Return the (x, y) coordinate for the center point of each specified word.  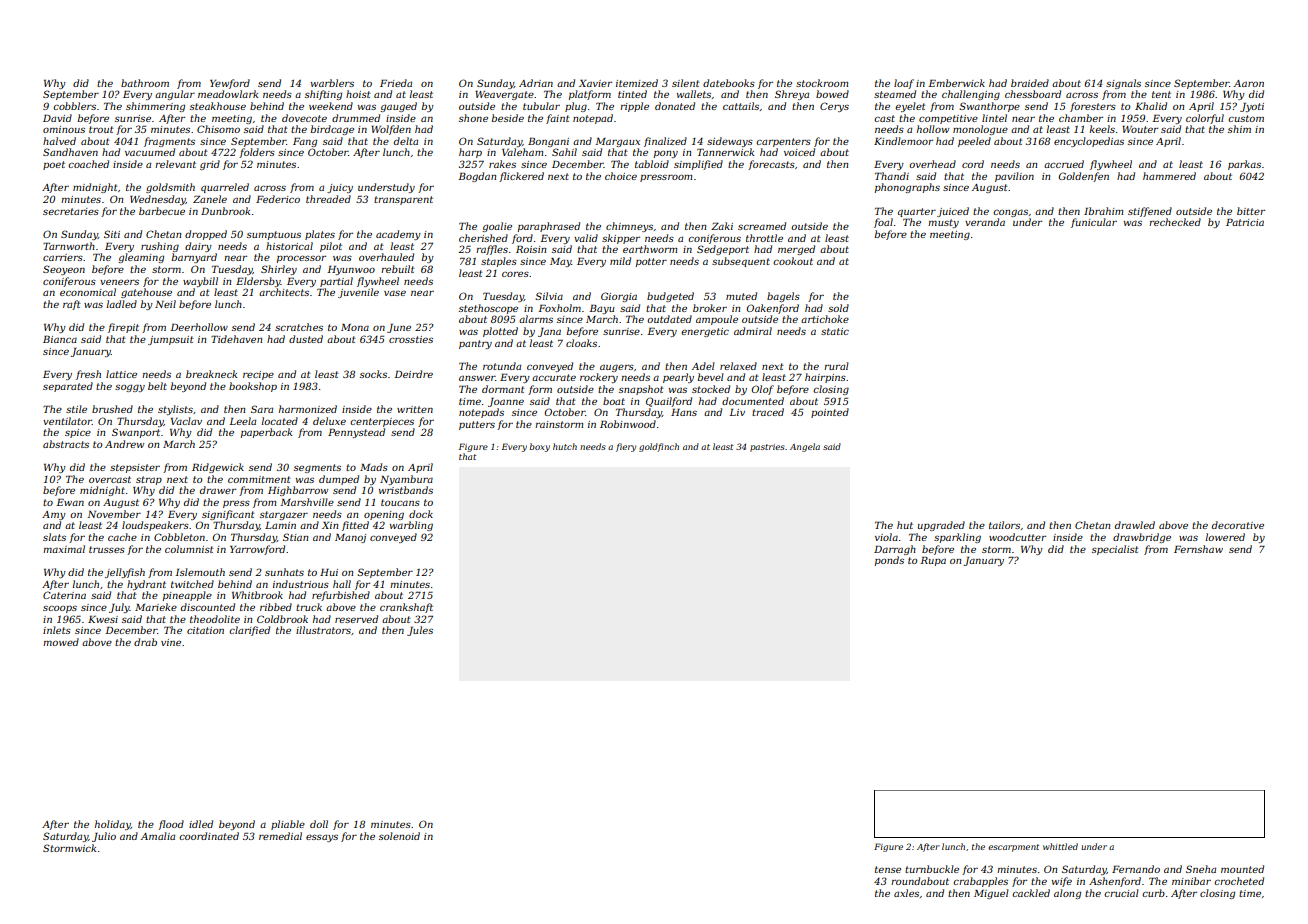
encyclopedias (1089, 142)
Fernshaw (1198, 549)
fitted (355, 526)
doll (319, 824)
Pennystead (356, 433)
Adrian (536, 83)
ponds (889, 561)
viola (886, 537)
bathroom (145, 83)
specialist (1115, 550)
